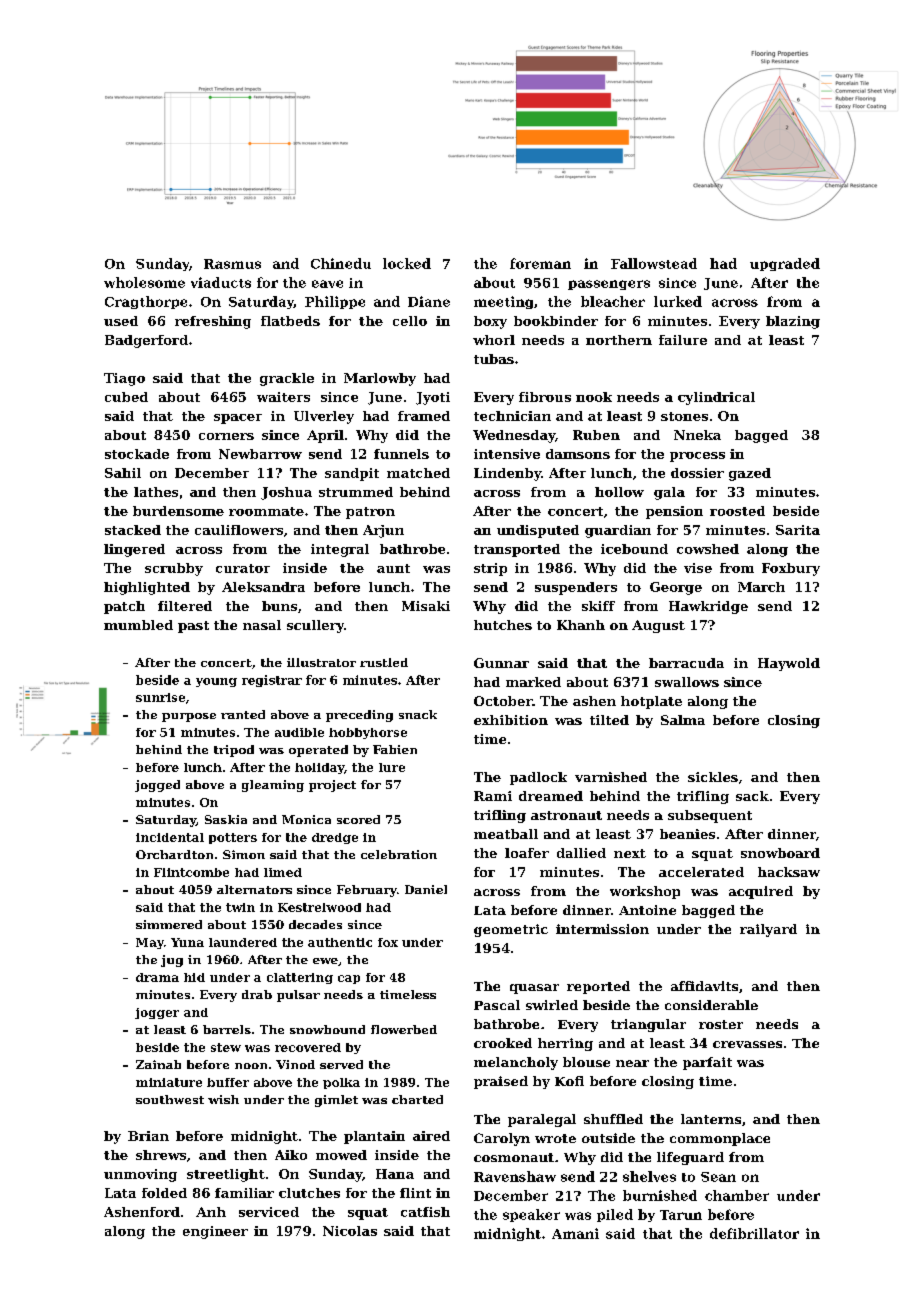  Describe the element at coordinates (716, 398) in the image. I see `cylindrical` at that location.
